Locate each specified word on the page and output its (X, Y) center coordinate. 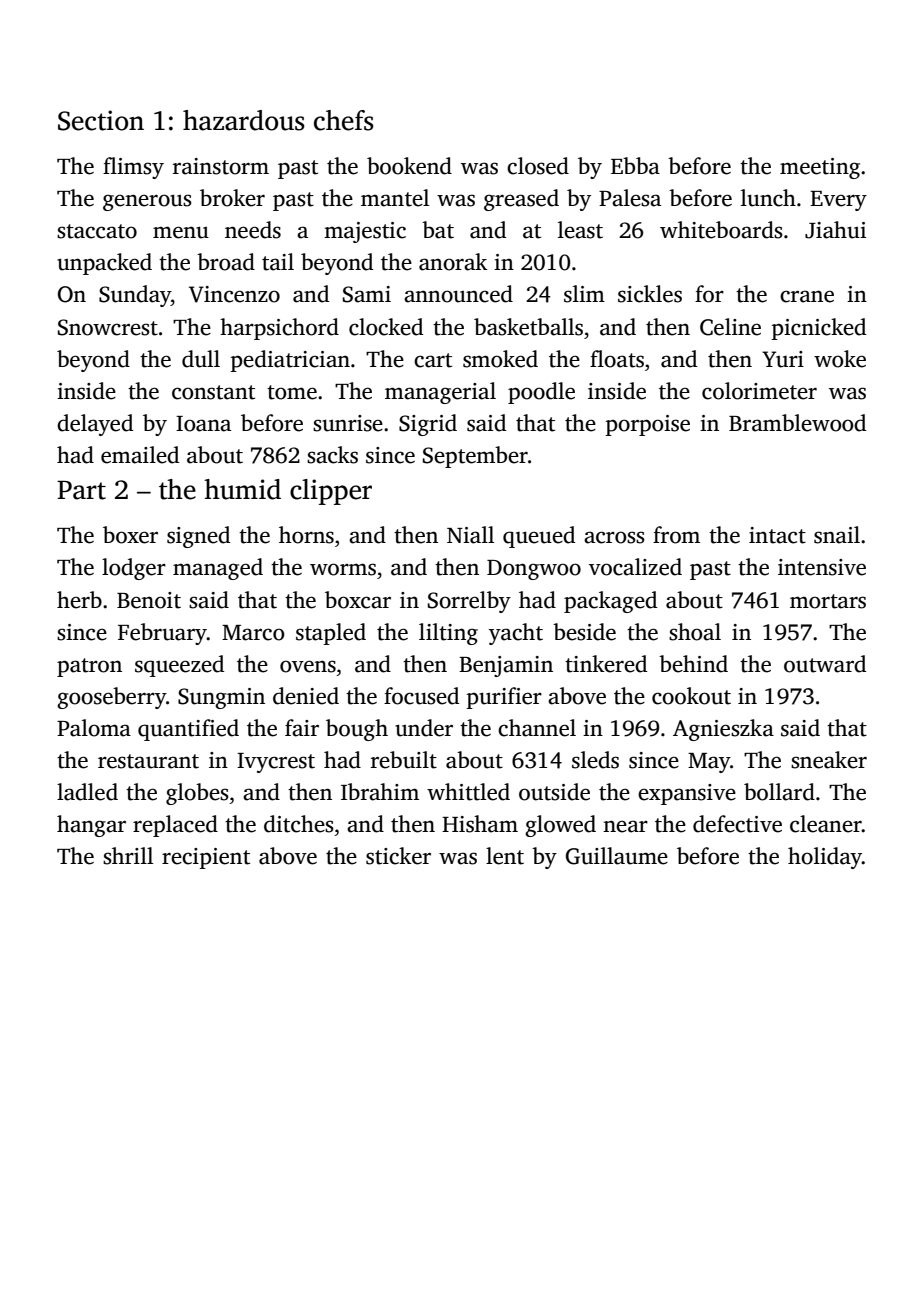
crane (807, 296)
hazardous (244, 120)
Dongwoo (534, 570)
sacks (332, 455)
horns (306, 535)
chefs (344, 120)
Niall (470, 535)
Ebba (635, 166)
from (676, 535)
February (162, 634)
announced (458, 294)
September (475, 457)
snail (837, 535)
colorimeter (759, 391)
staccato (97, 231)
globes (197, 794)
